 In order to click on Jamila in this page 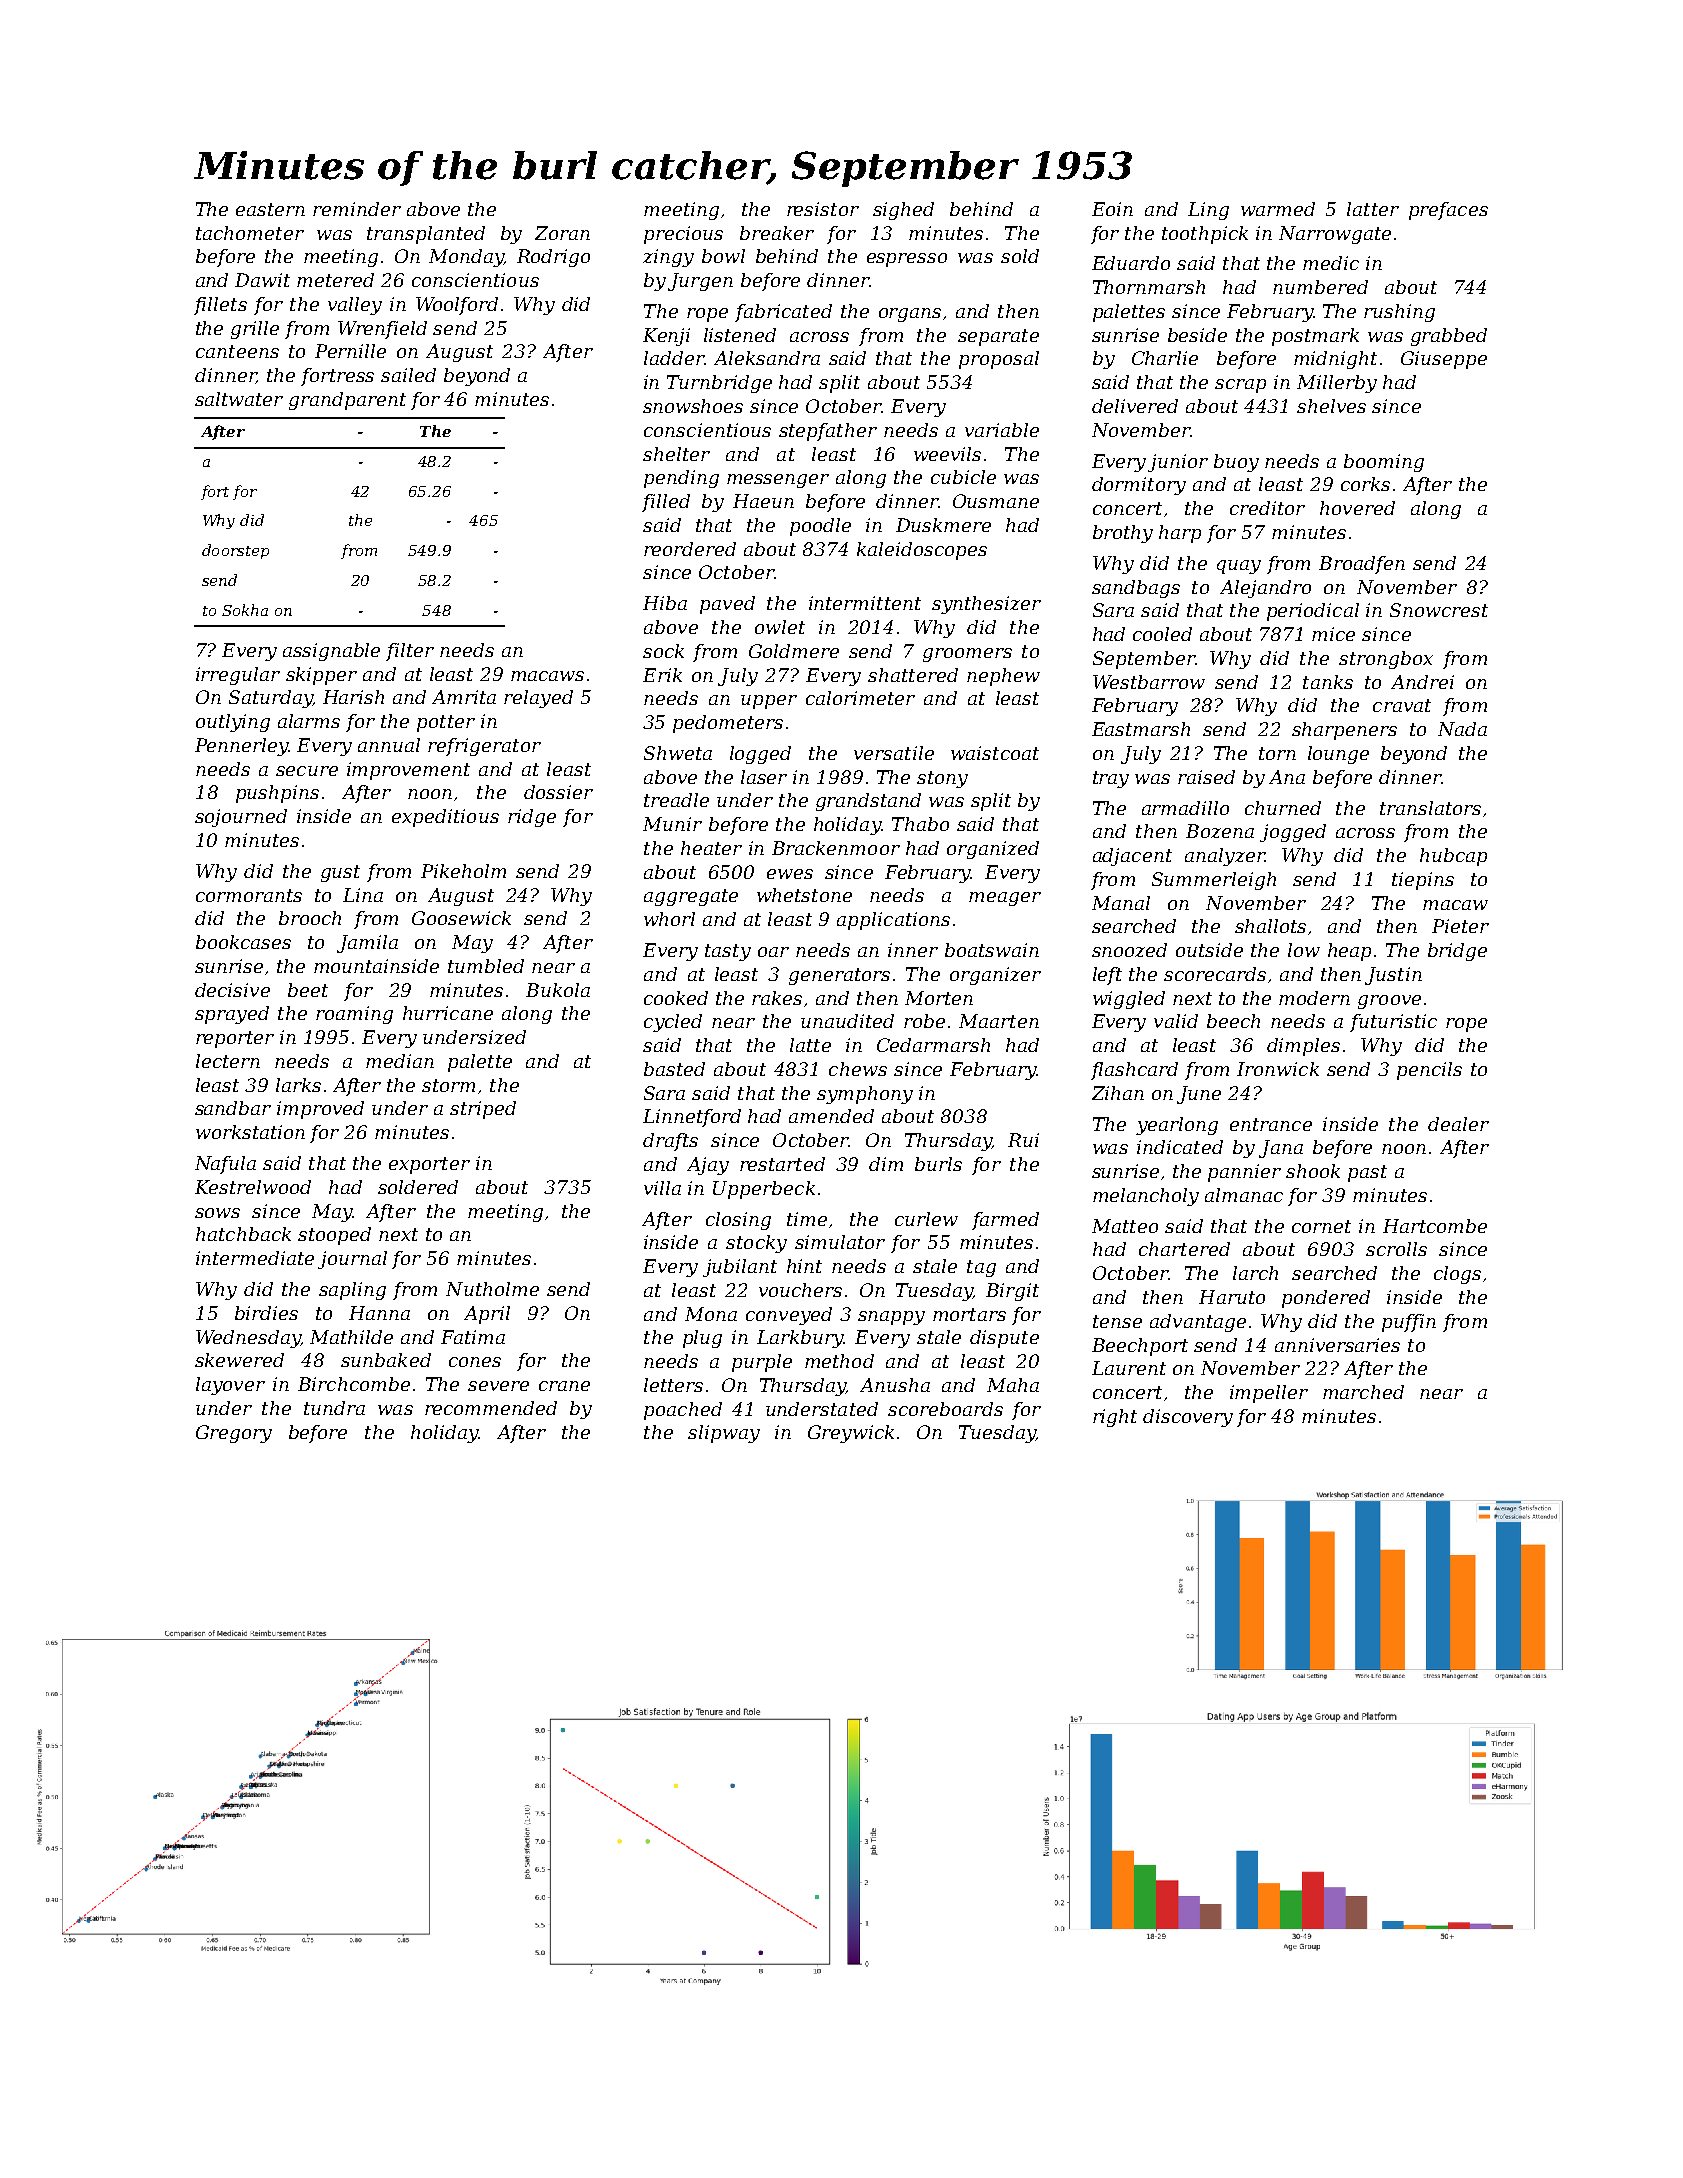, I will do `click(367, 944)`.
